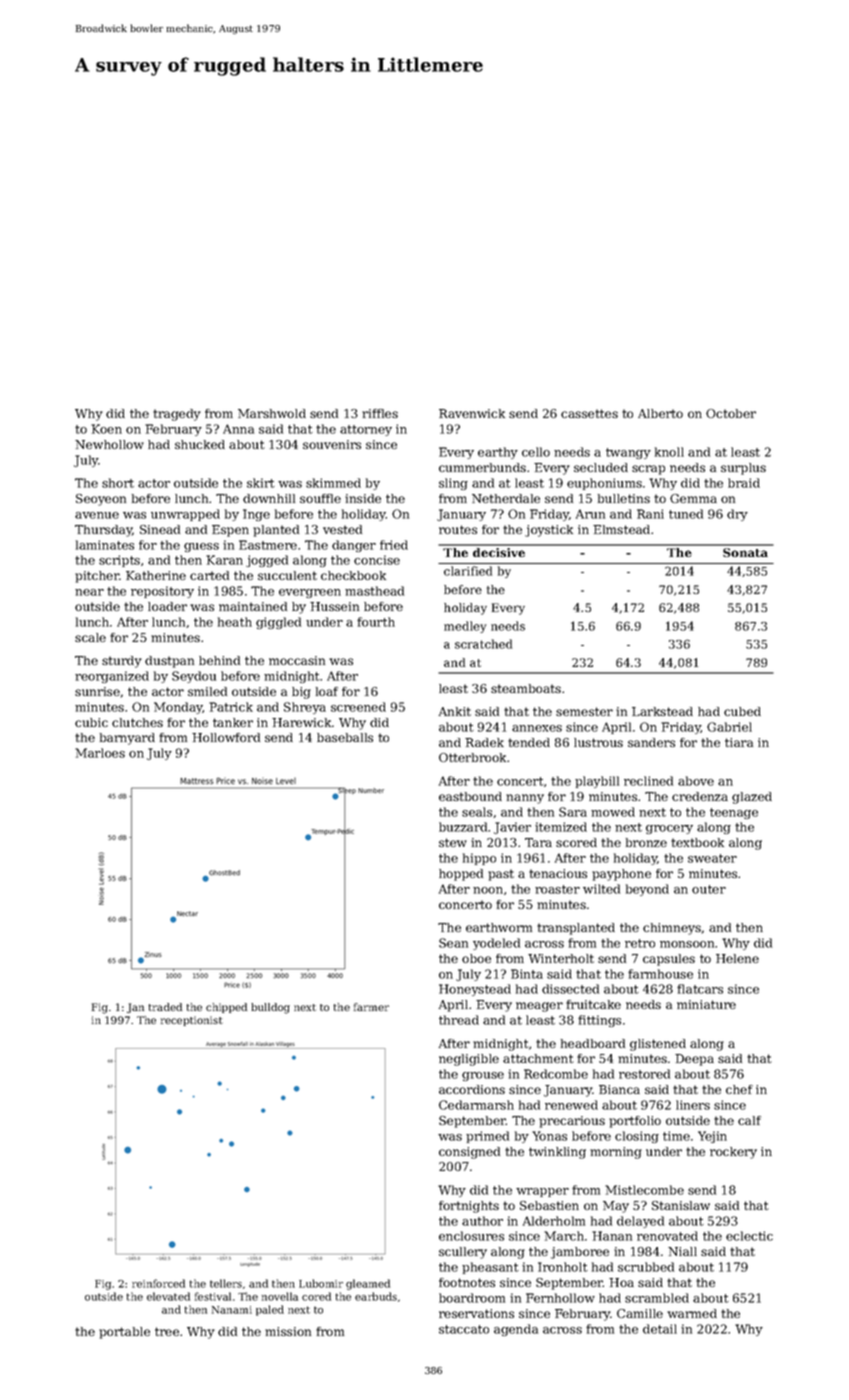 This image has height=1400, width=849. Describe the element at coordinates (100, 753) in the image. I see `Marloes` at that location.
